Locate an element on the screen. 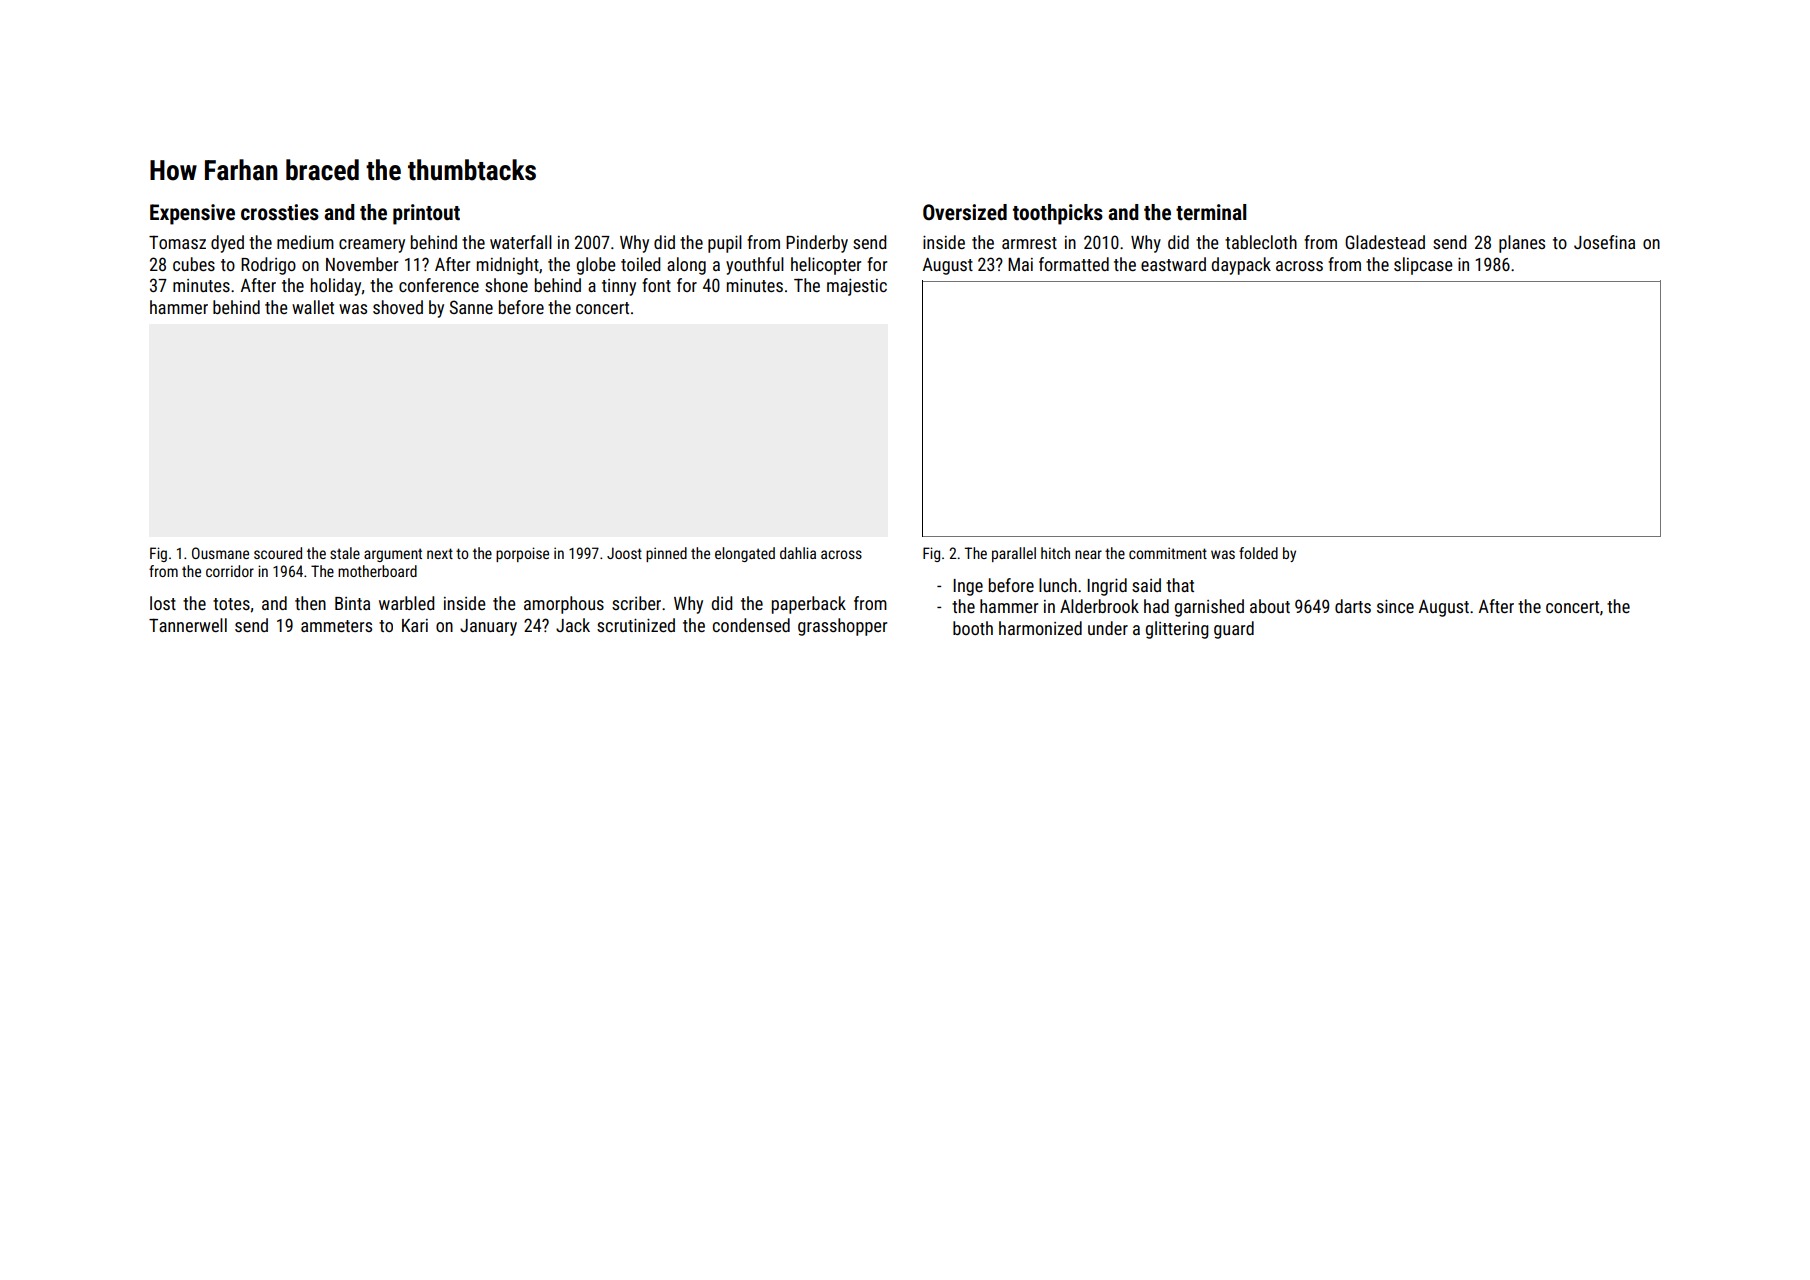 The width and height of the screenshot is (1810, 1280). Sanne is located at coordinates (471, 307).
